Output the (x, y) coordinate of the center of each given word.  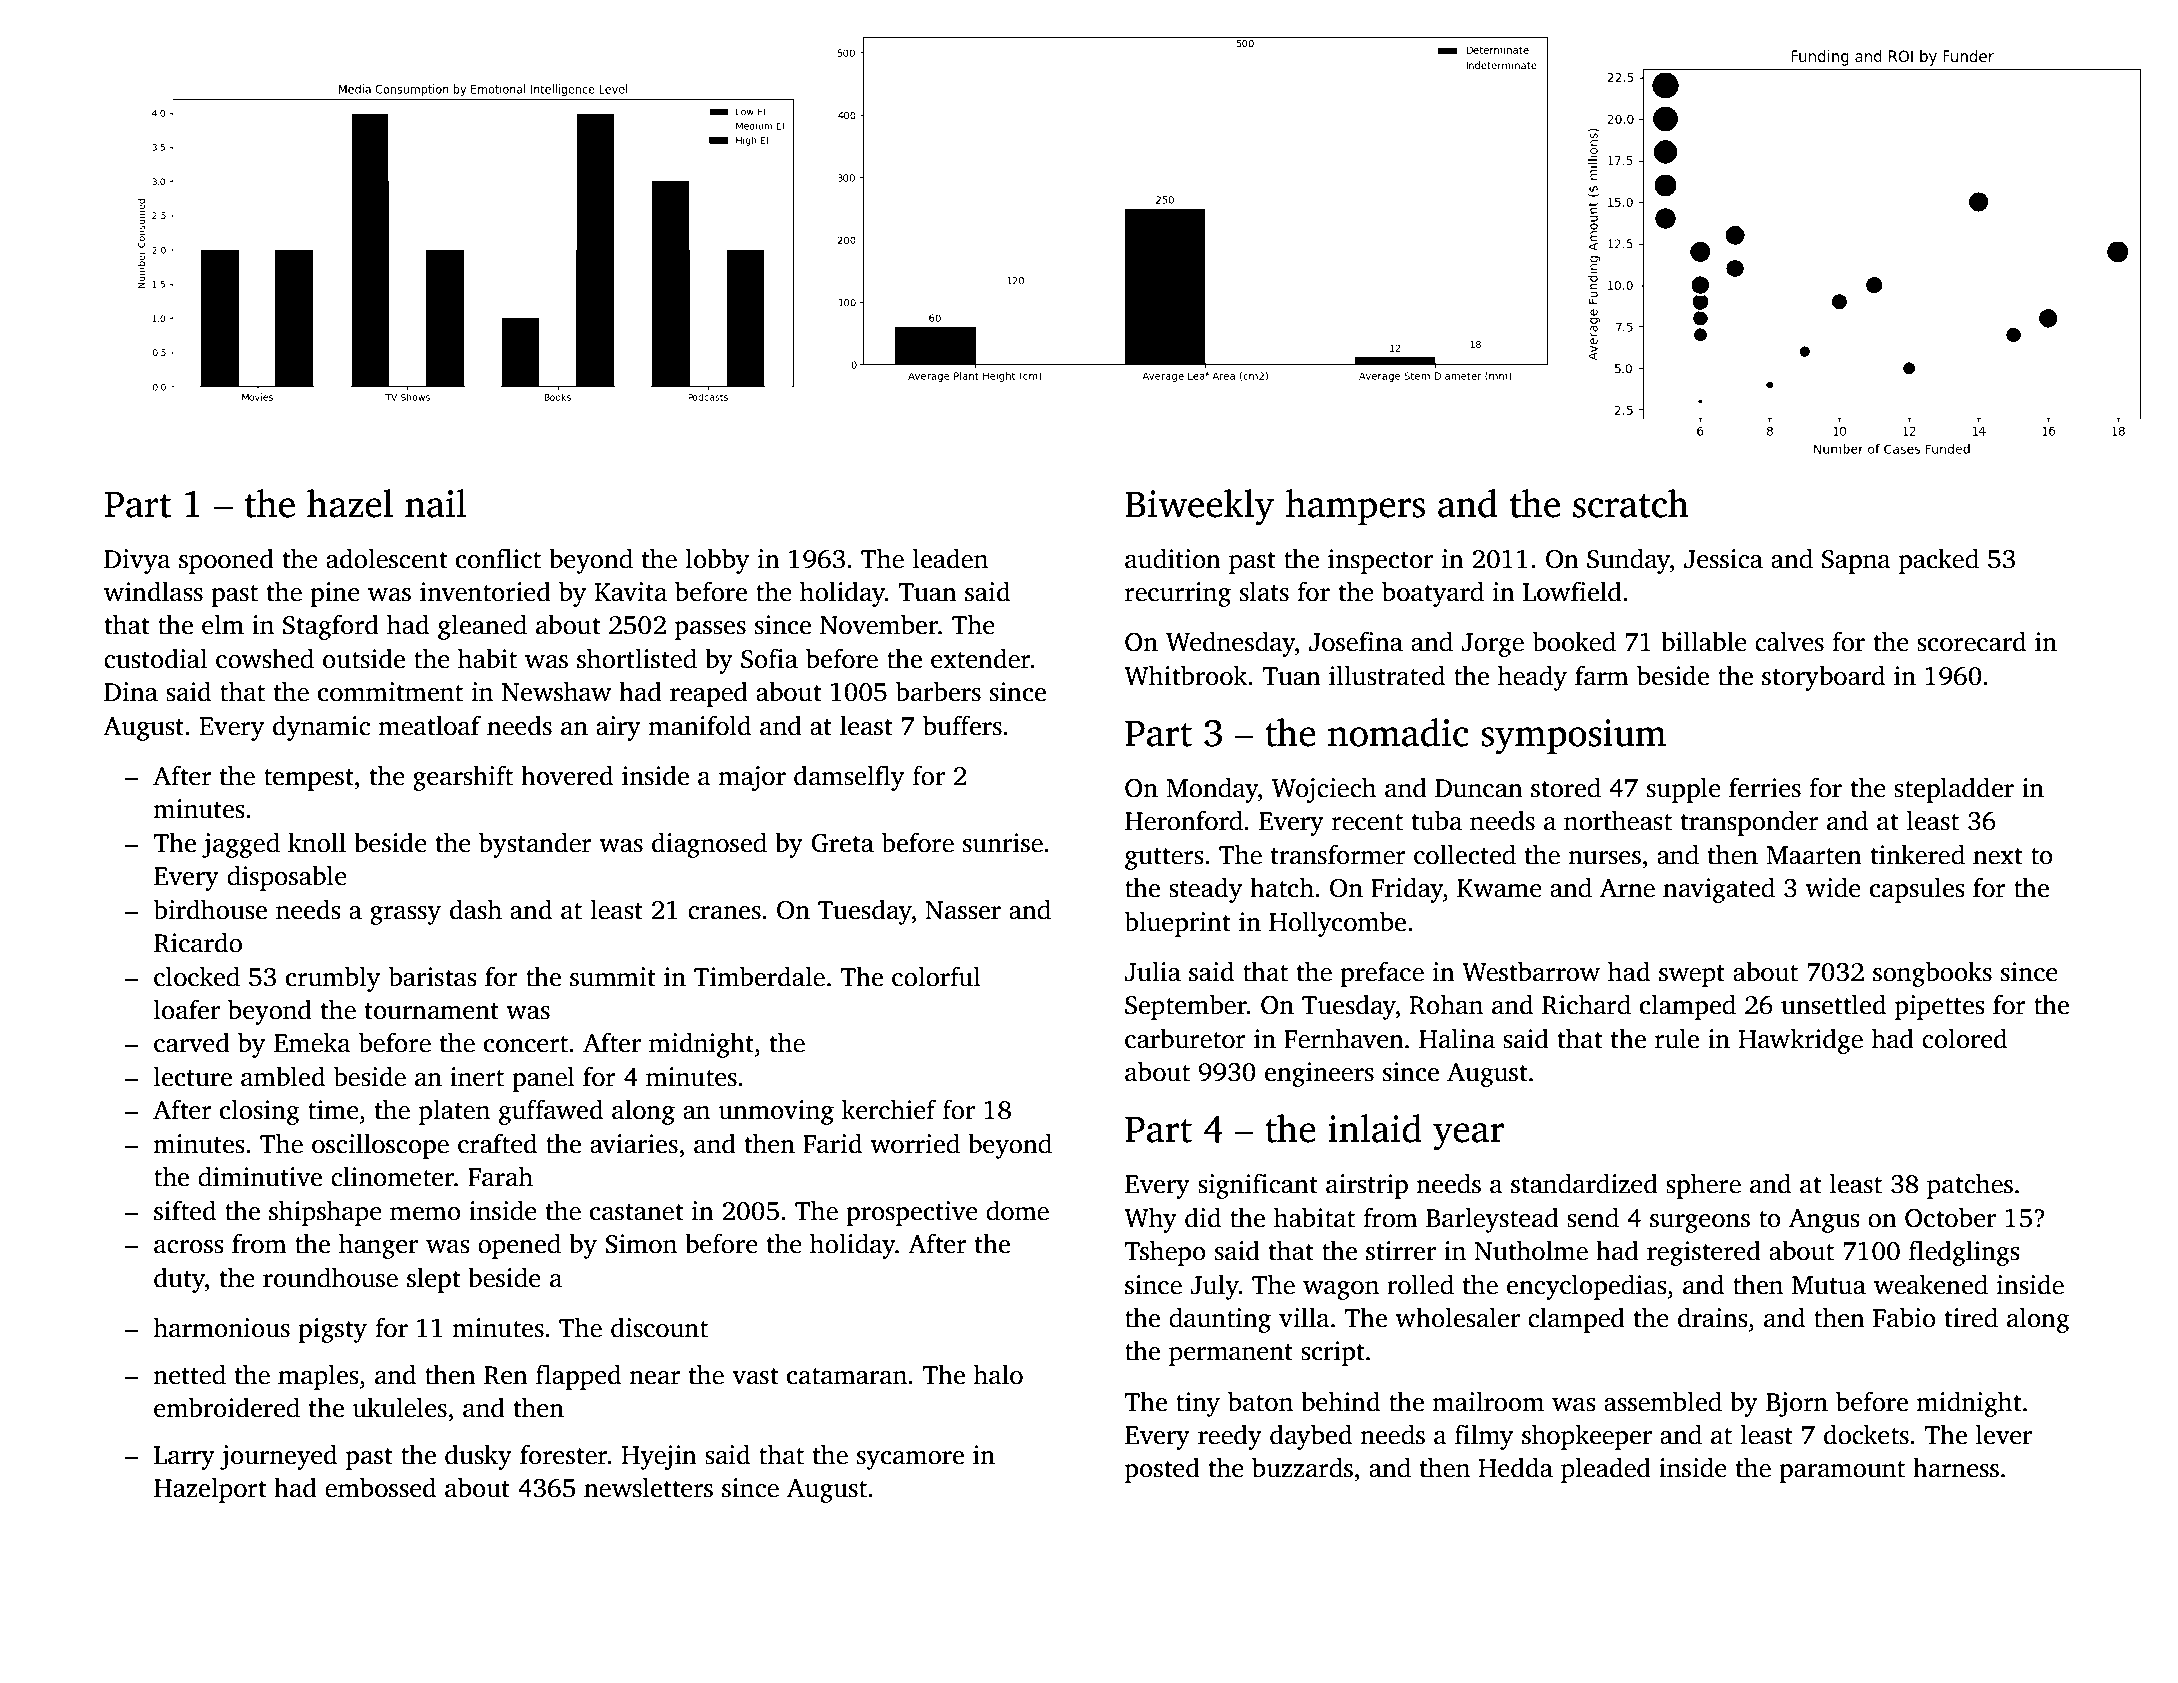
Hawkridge (1800, 1041)
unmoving (776, 1112)
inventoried (485, 591)
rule (1677, 1038)
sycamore (910, 1460)
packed (1939, 561)
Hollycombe (1337, 924)
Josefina (1356, 641)
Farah (500, 1176)
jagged (241, 845)
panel (543, 1079)
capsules (1917, 890)
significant (1258, 1186)
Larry (184, 1458)
